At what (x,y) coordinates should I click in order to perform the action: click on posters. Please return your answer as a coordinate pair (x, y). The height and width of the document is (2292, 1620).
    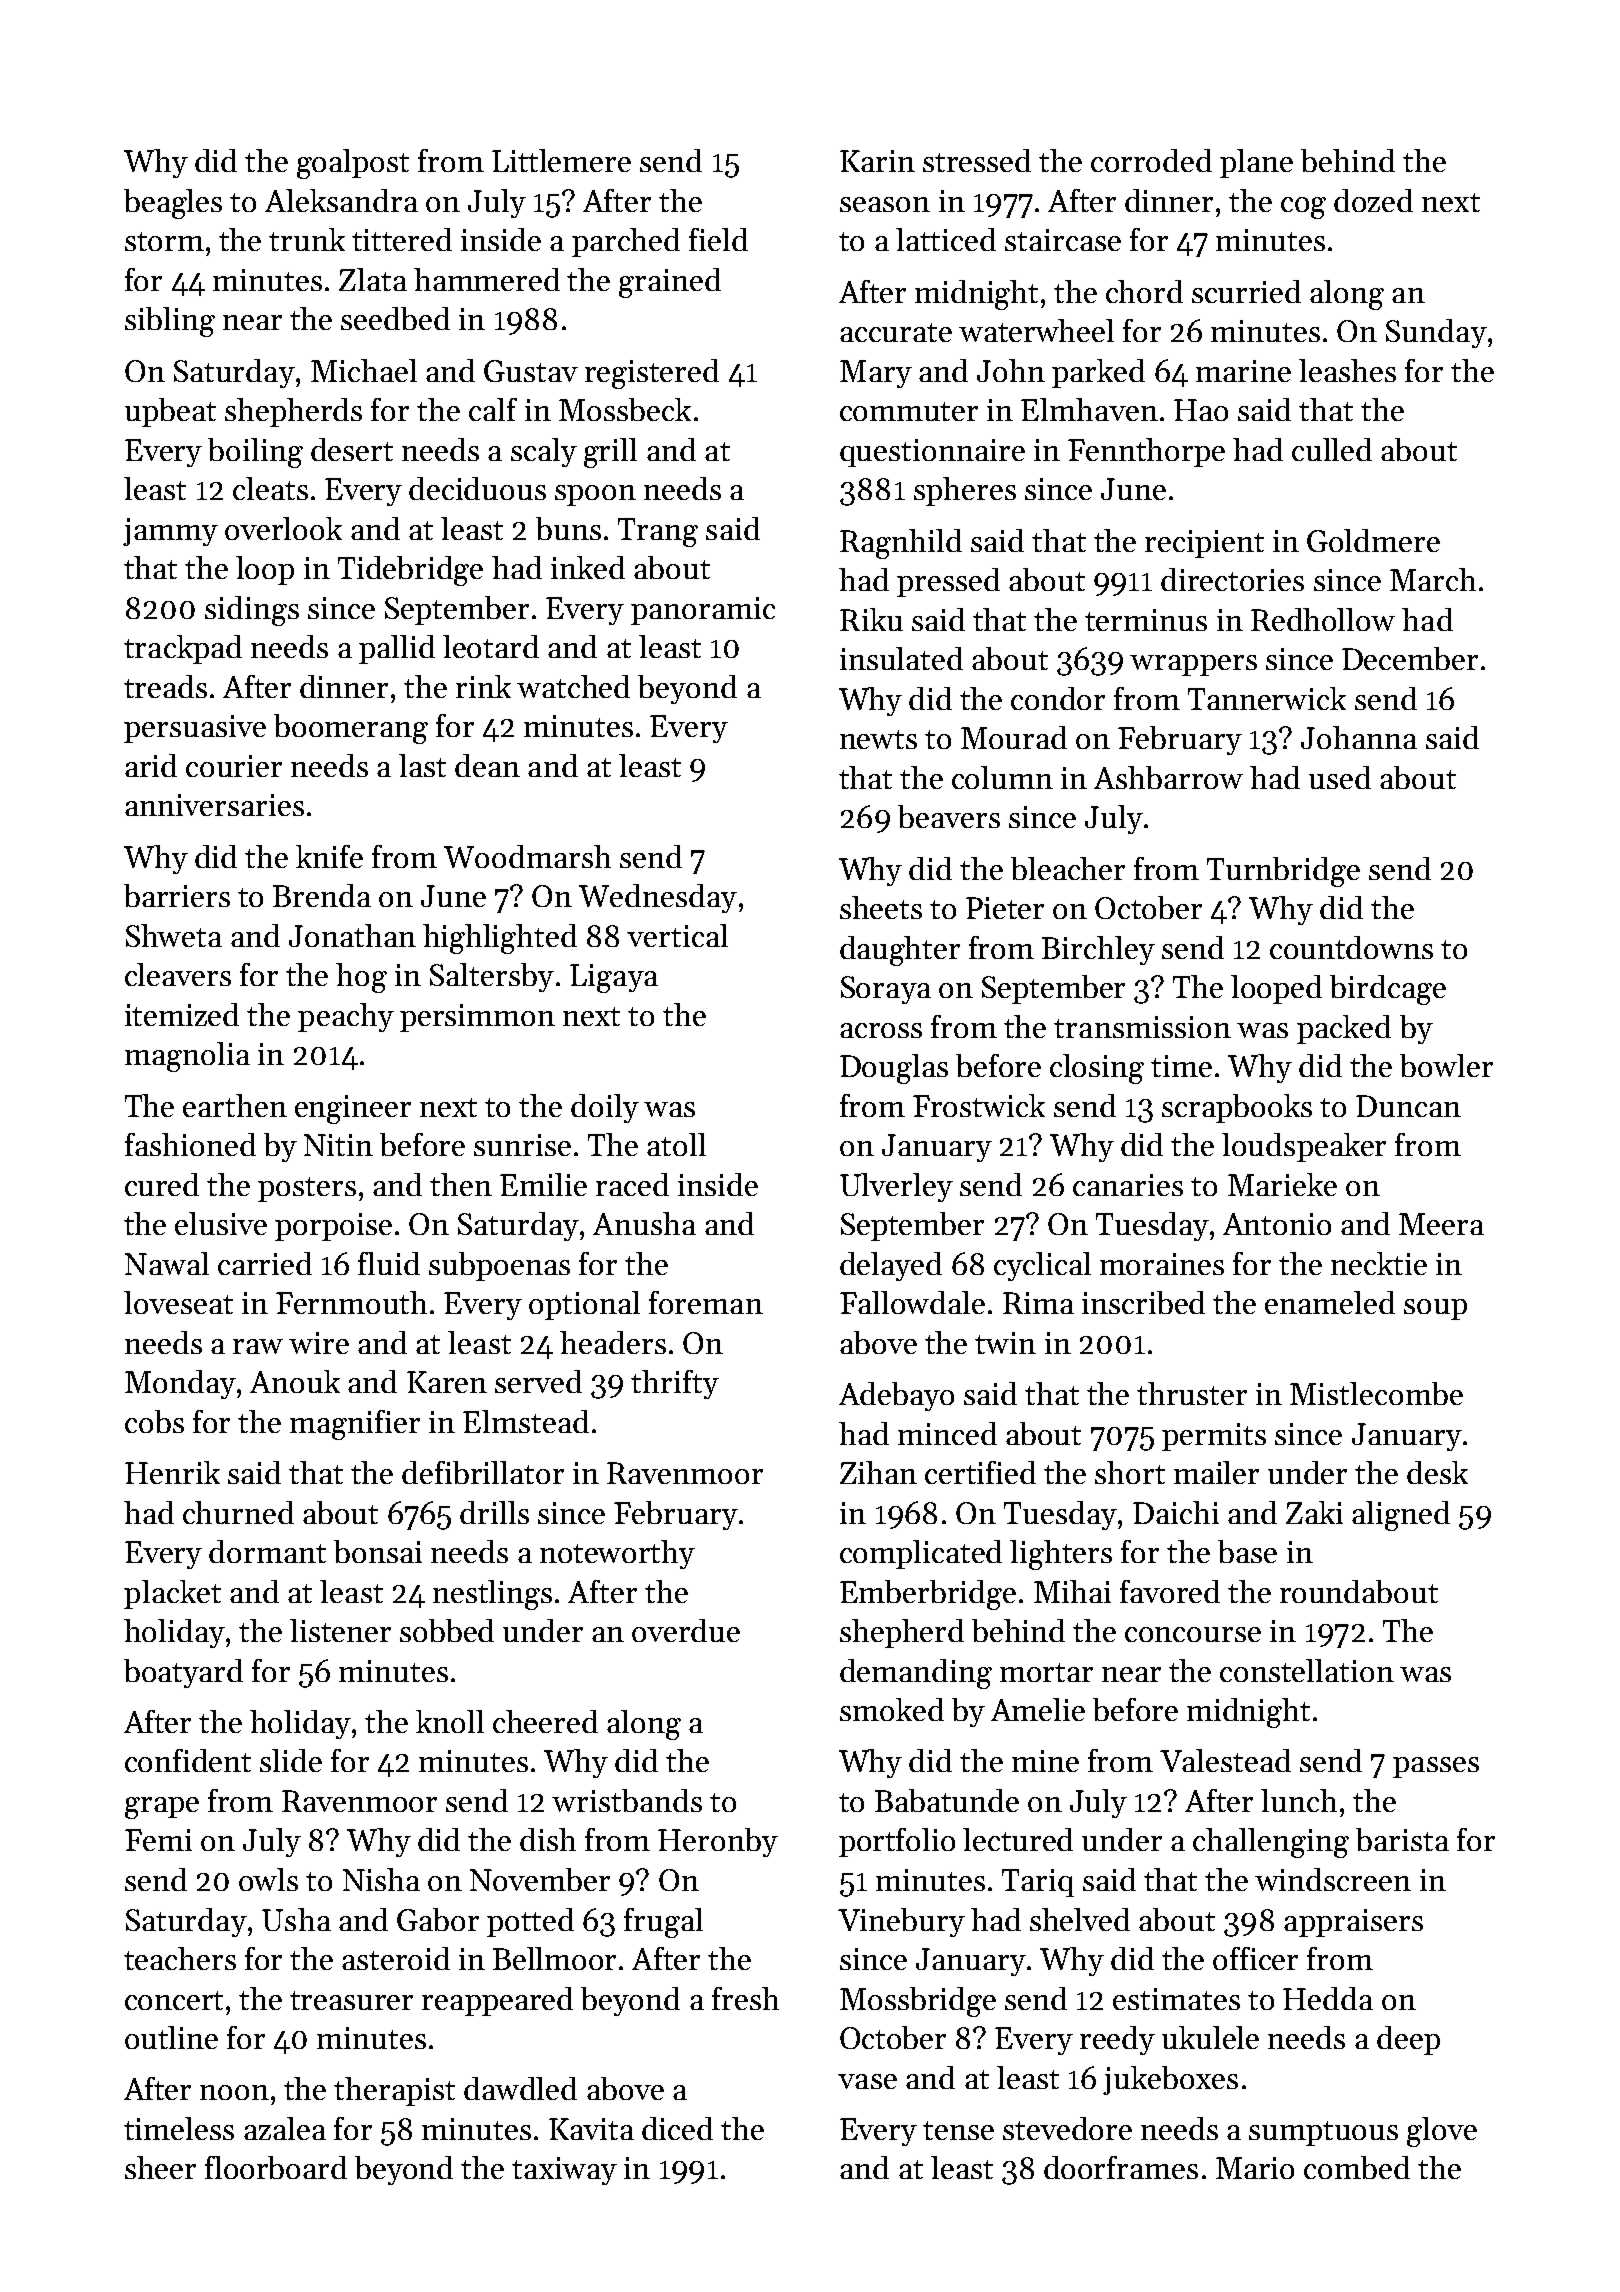
    Looking at the image, I should click on (307, 1189).
